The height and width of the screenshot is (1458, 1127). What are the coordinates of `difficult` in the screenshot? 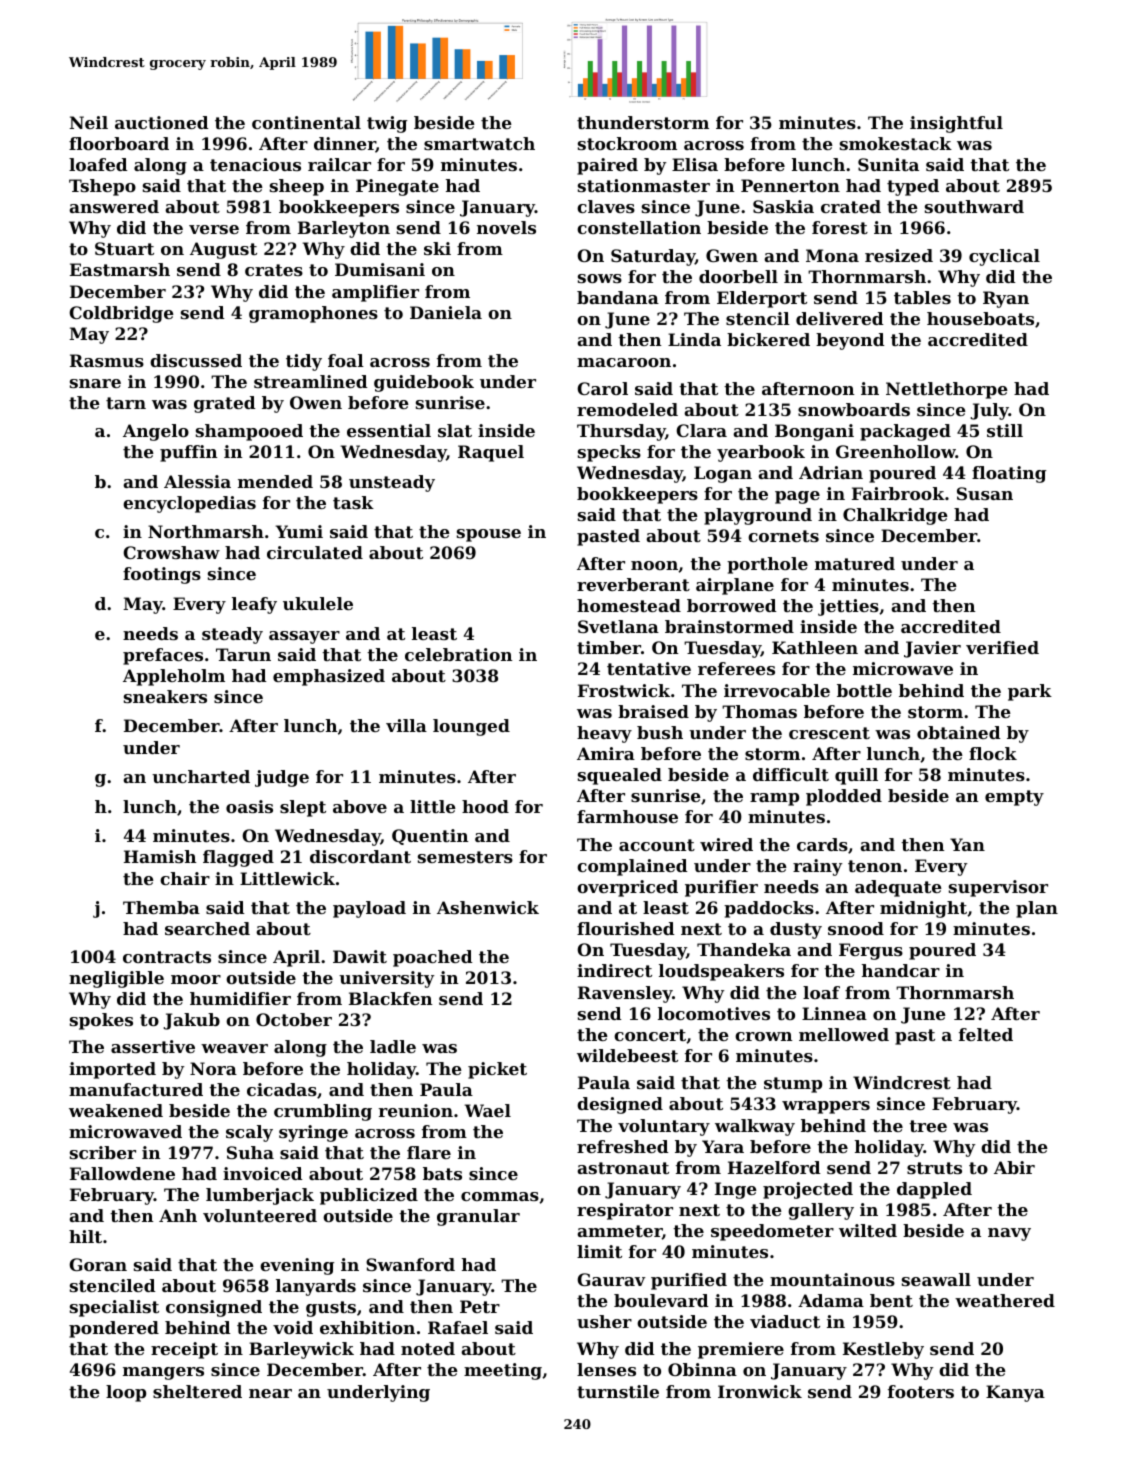 It's located at (791, 774).
